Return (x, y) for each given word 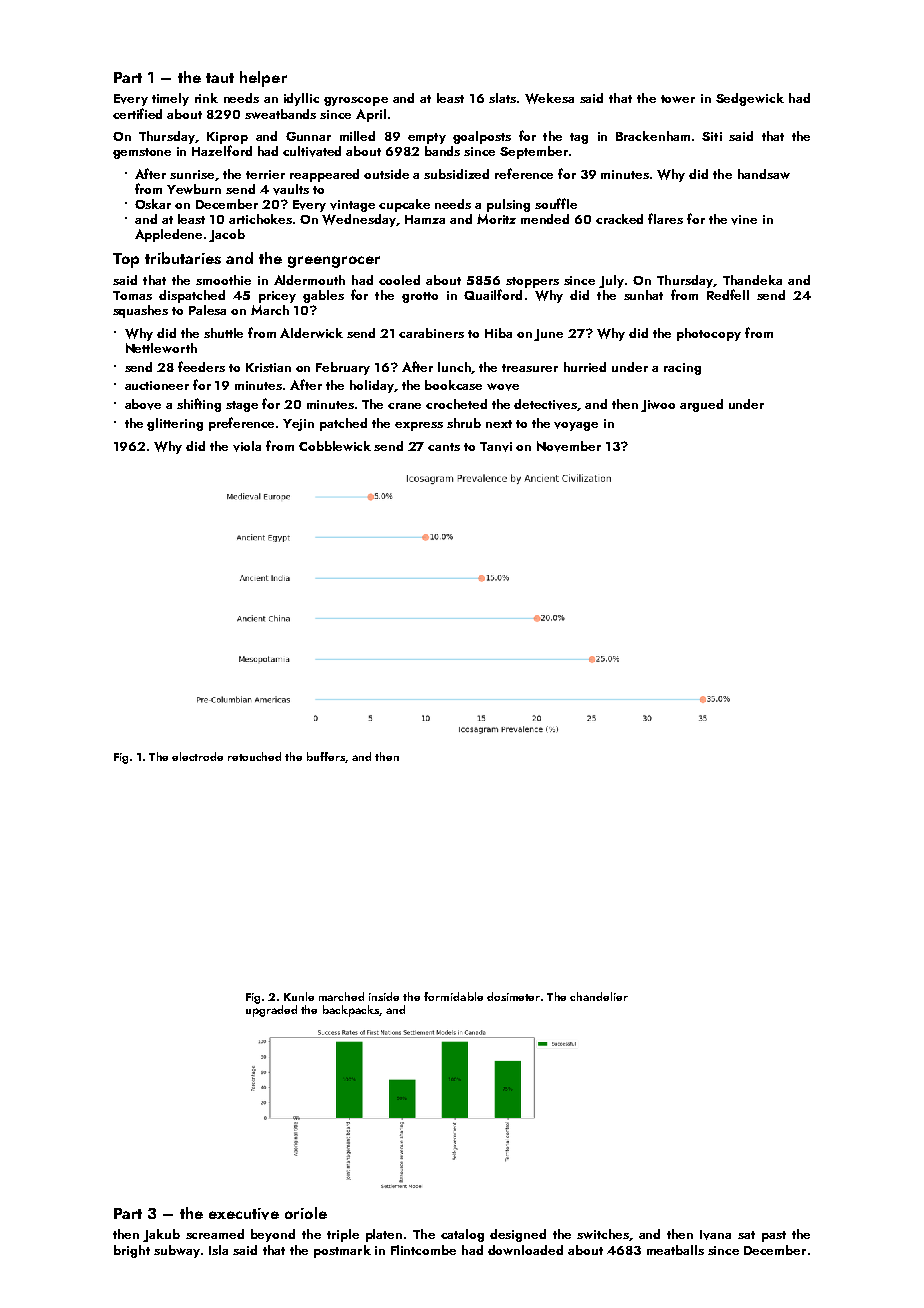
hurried (585, 367)
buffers (326, 756)
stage (242, 406)
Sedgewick (750, 99)
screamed (215, 1234)
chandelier (599, 996)
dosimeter (513, 996)
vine (744, 220)
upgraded (271, 1011)
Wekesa (549, 98)
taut (220, 78)
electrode (197, 756)
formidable (453, 996)
